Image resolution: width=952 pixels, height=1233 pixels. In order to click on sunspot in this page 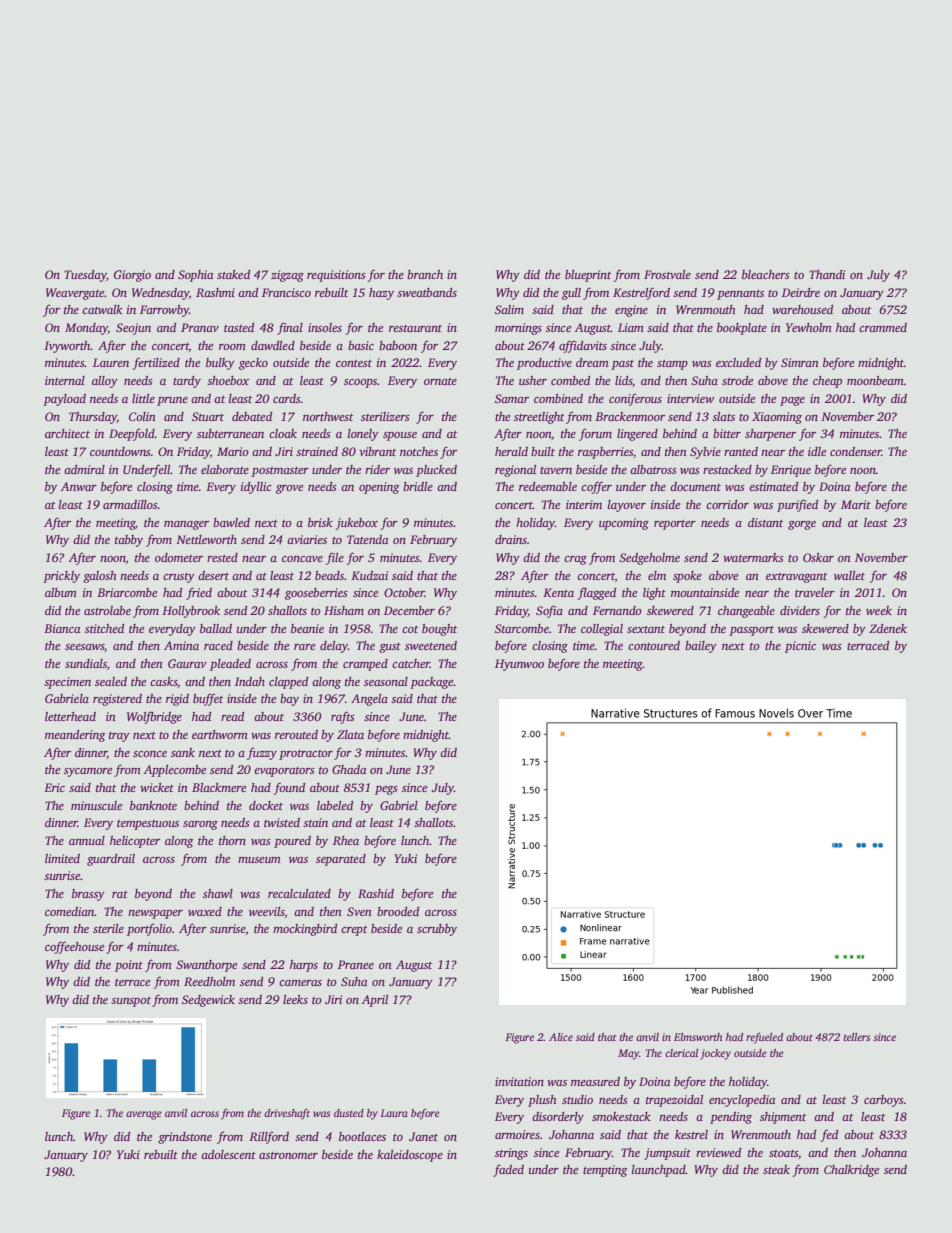, I will do `click(131, 1002)`.
